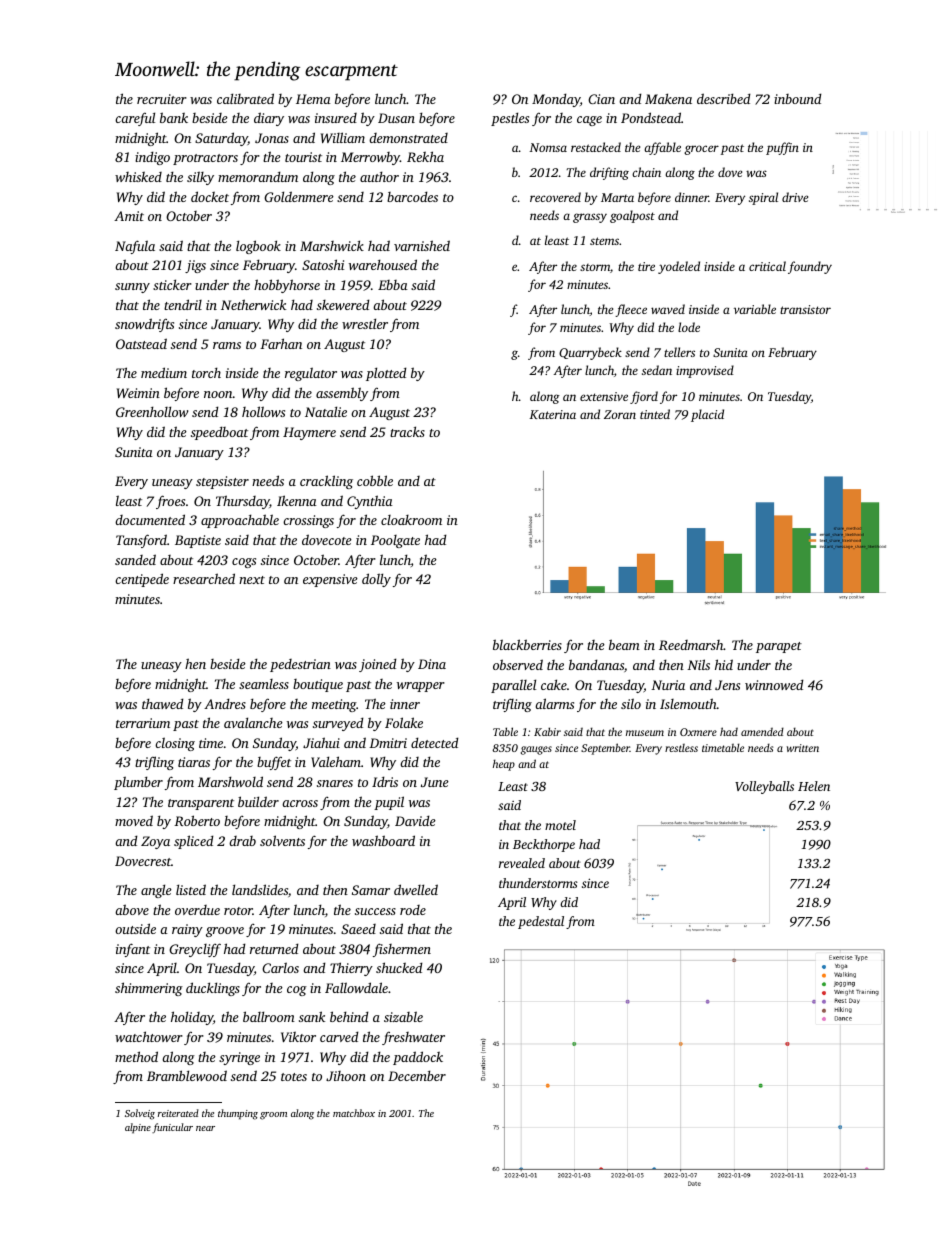  What do you see at coordinates (253, 304) in the screenshot?
I see `Netherwick` at bounding box center [253, 304].
